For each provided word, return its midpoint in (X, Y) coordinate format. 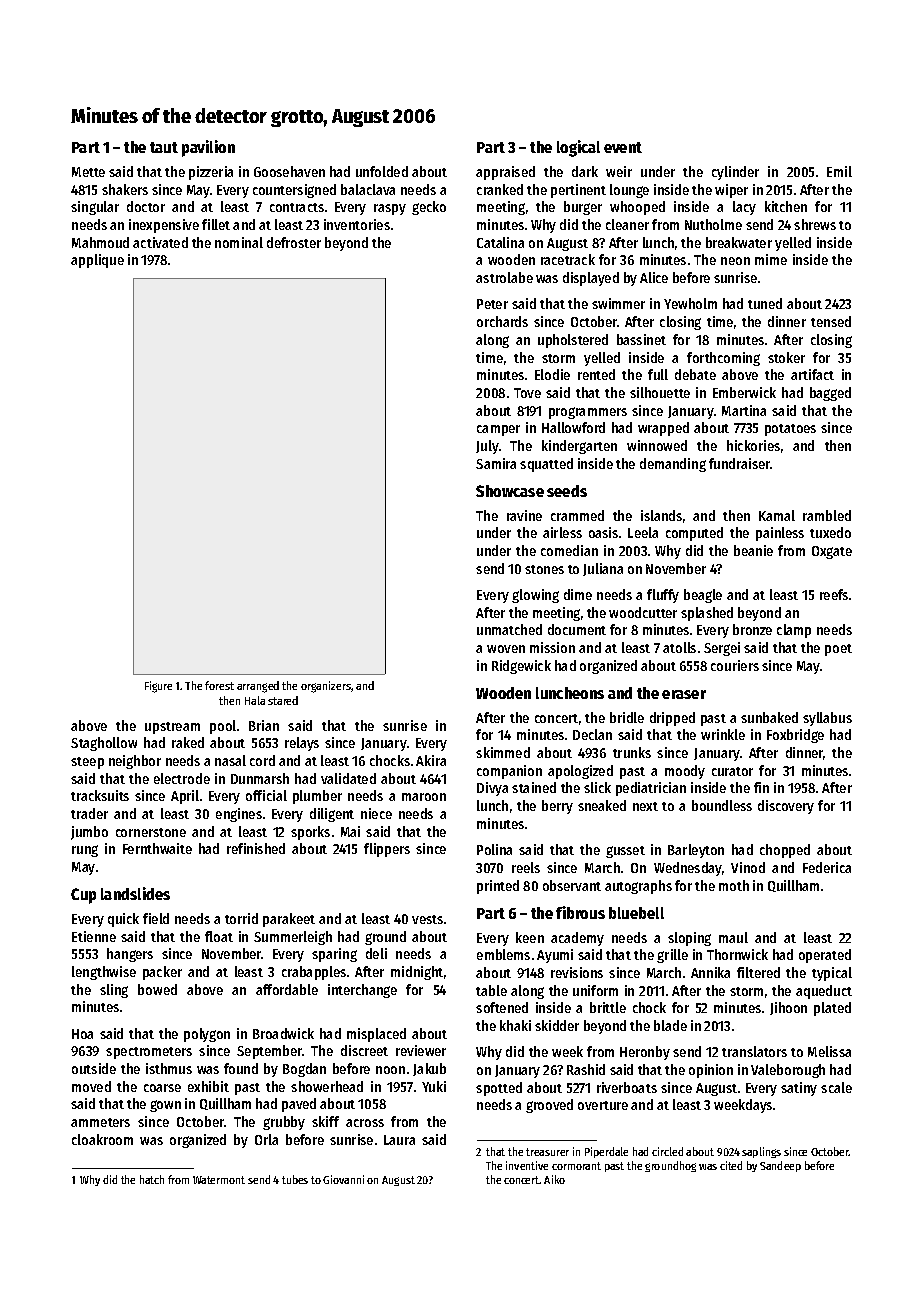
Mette (88, 172)
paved (299, 1105)
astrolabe (504, 277)
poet (838, 650)
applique (97, 261)
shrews (815, 224)
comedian (569, 550)
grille (672, 956)
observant (572, 885)
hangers (130, 955)
